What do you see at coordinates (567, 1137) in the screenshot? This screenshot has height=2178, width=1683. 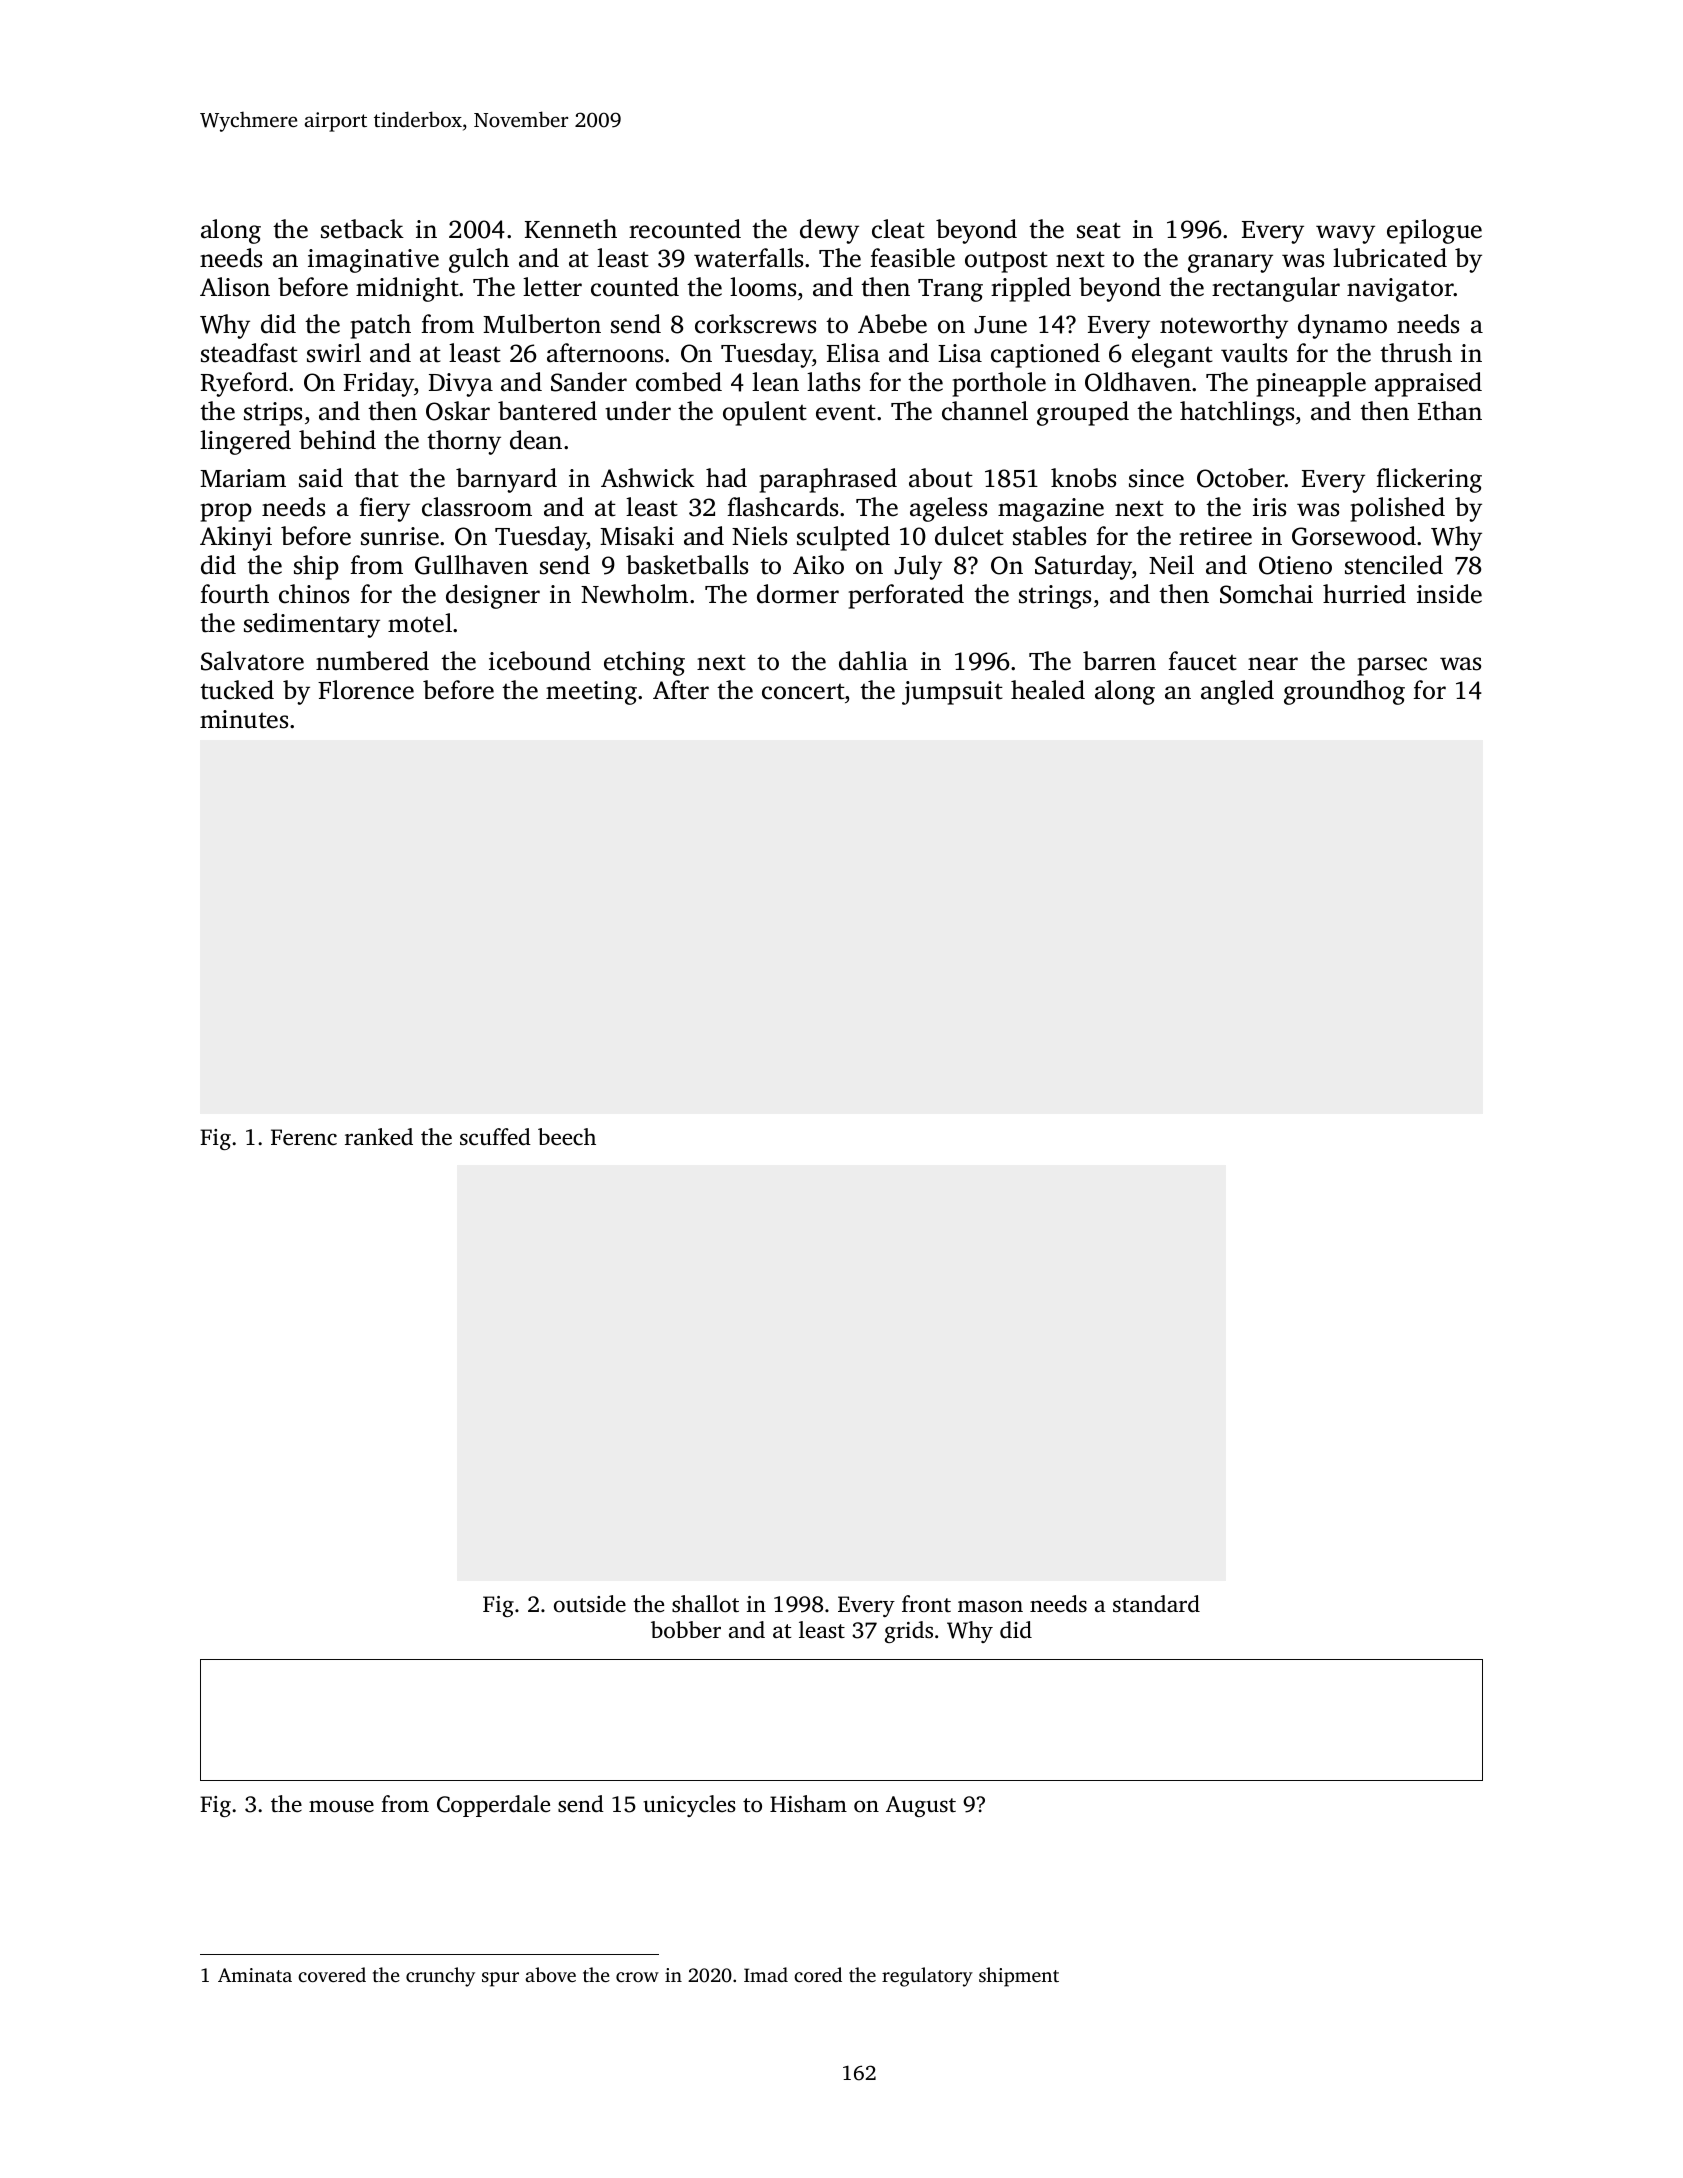 I see `beech` at bounding box center [567, 1137].
